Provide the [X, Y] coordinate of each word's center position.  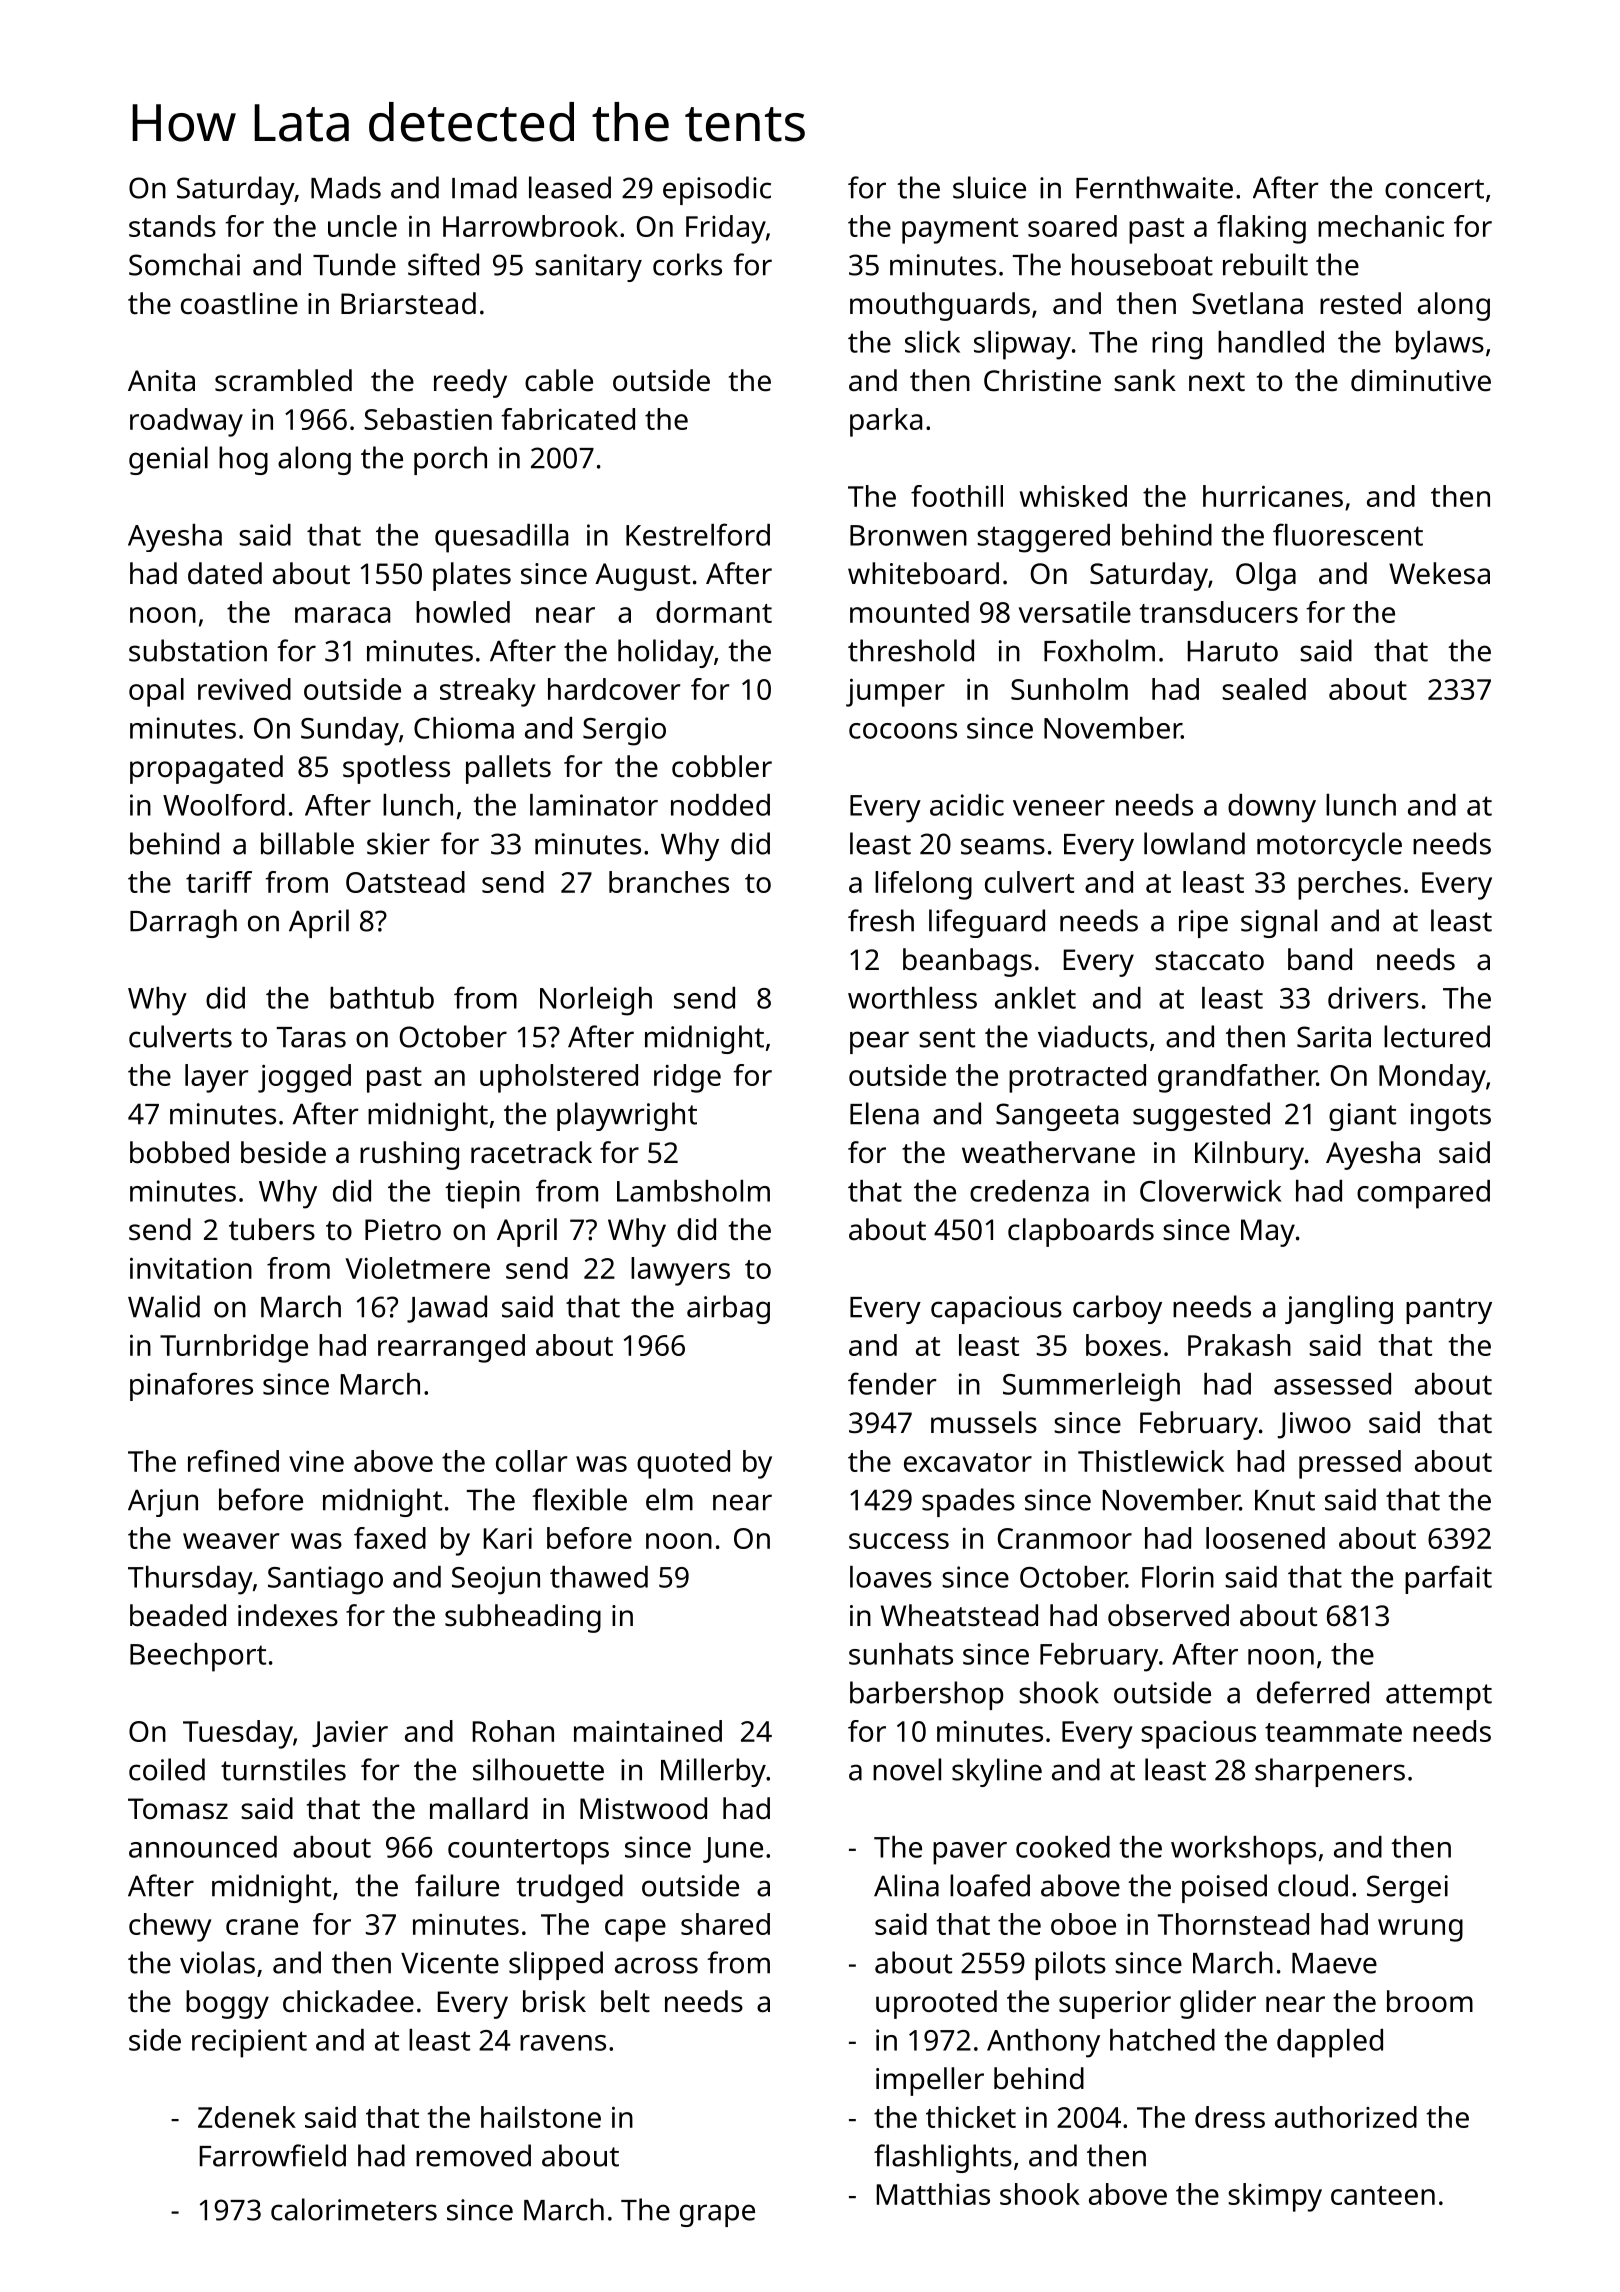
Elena [884, 1113]
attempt [1439, 1697]
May [1268, 1233]
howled [463, 612]
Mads [346, 187]
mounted [909, 612]
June [733, 1850]
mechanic [1381, 226]
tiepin [482, 1194]
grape [717, 2215]
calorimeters [354, 2209]
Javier [350, 1733]
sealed [1264, 689]
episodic [717, 190]
